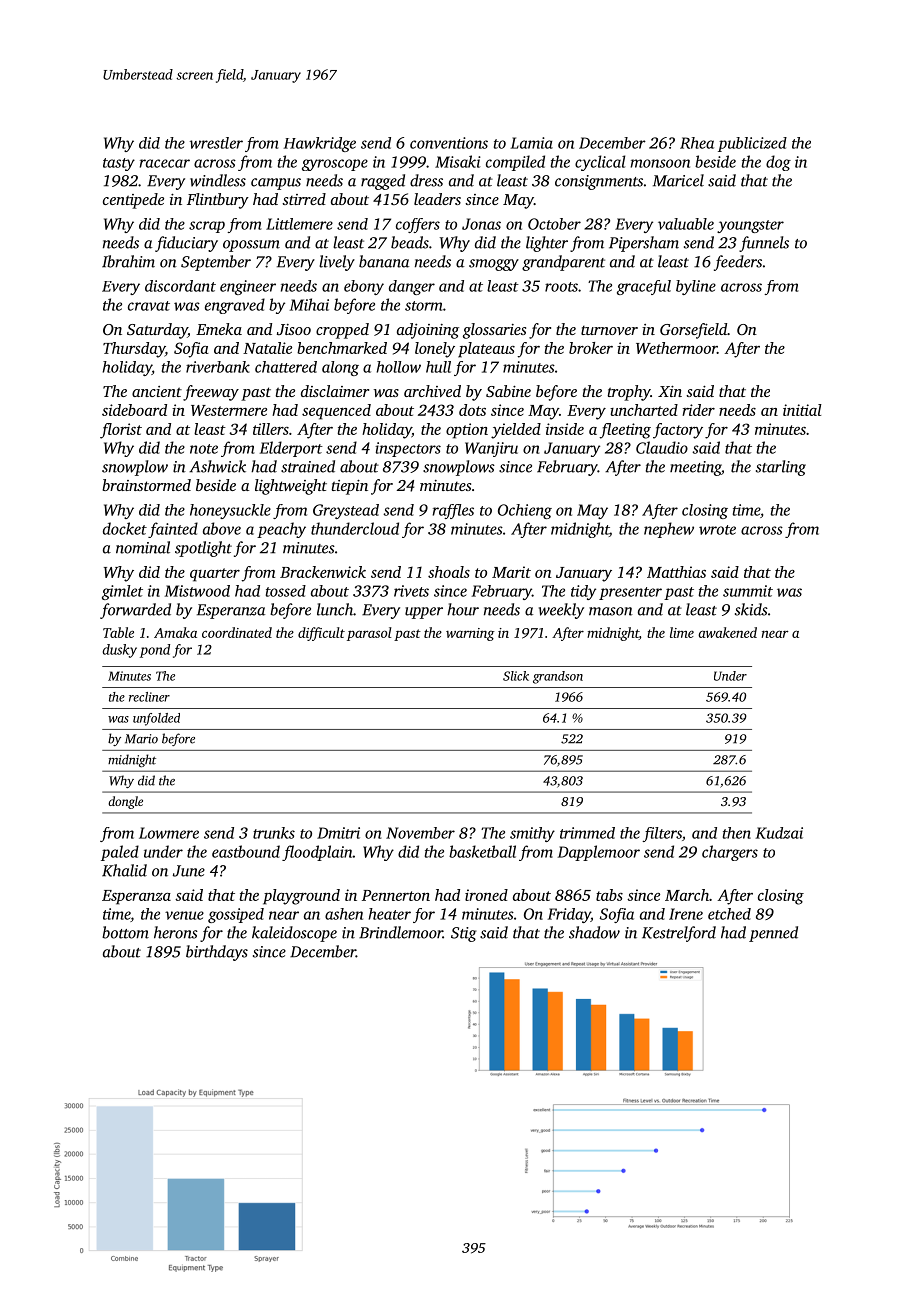  I want to click on conventions, so click(449, 143).
